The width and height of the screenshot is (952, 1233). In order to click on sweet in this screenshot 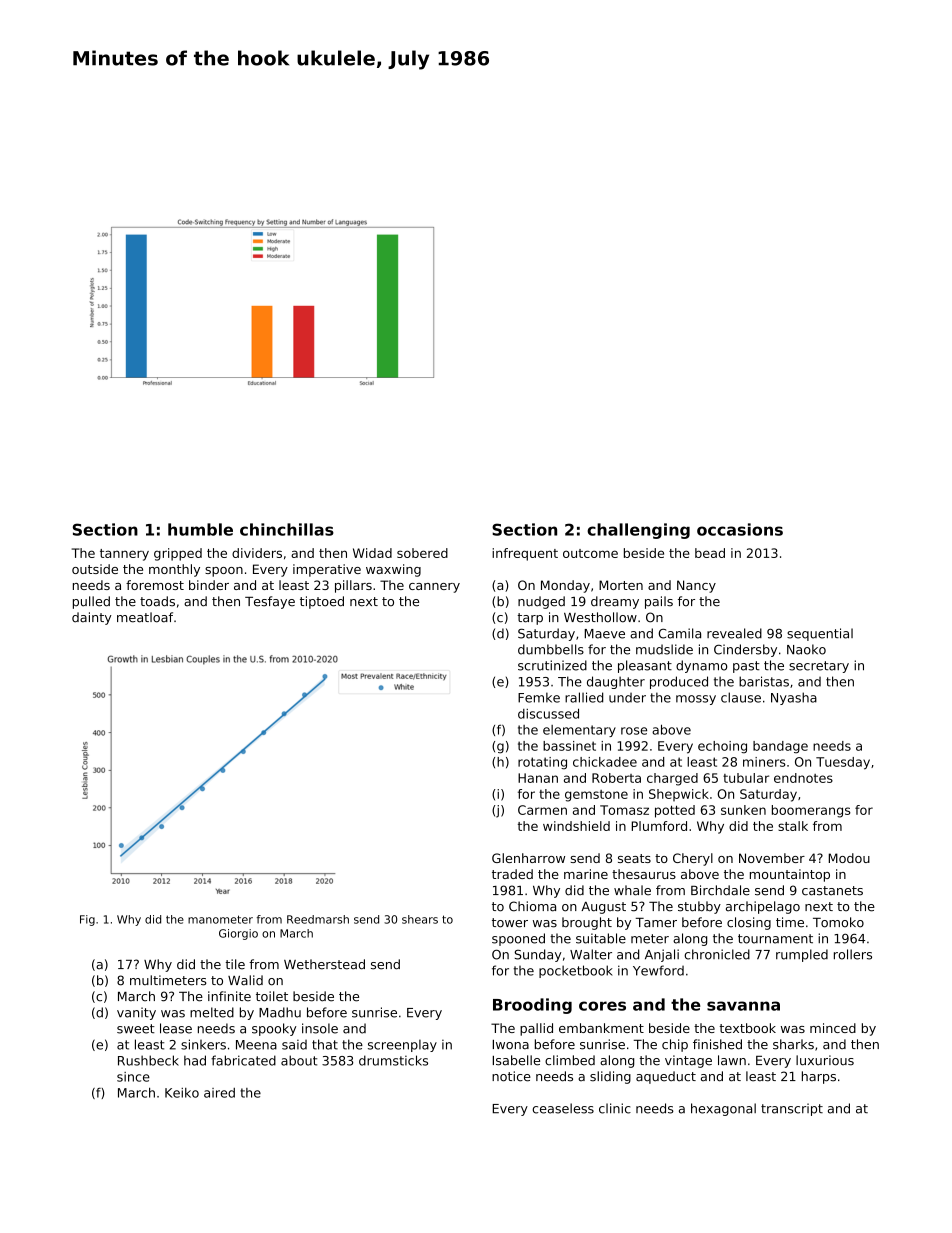, I will do `click(136, 1029)`.
